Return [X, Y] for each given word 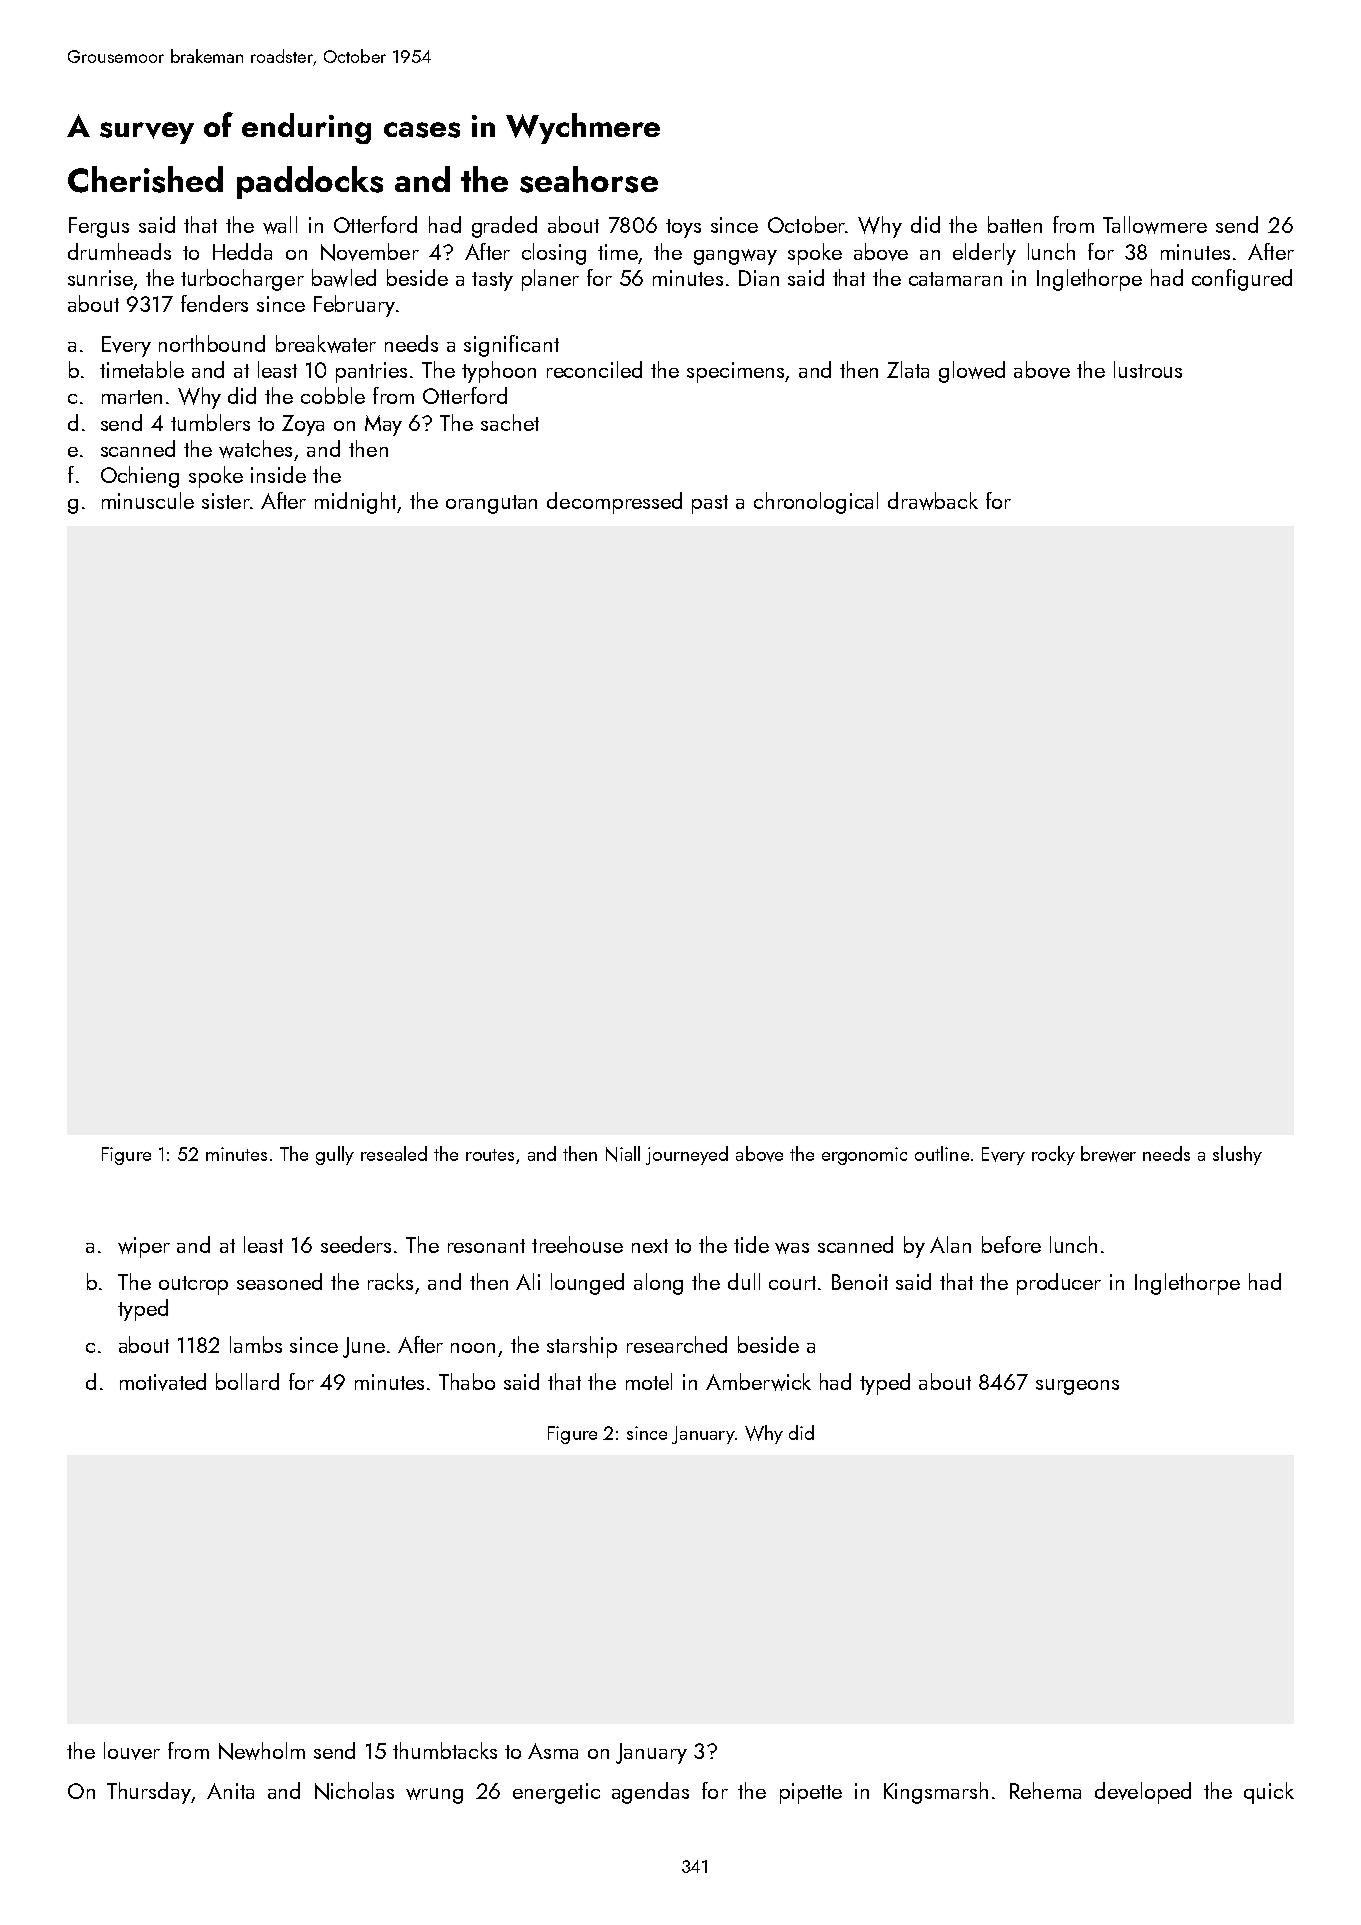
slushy [1237, 1155]
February [354, 306]
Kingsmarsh [936, 1793]
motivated [163, 1382]
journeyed [687, 1155]
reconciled [594, 369]
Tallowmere [1155, 225]
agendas [650, 1793]
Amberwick [758, 1382]
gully [335, 1155]
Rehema [1045, 1790]
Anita [230, 1791]
